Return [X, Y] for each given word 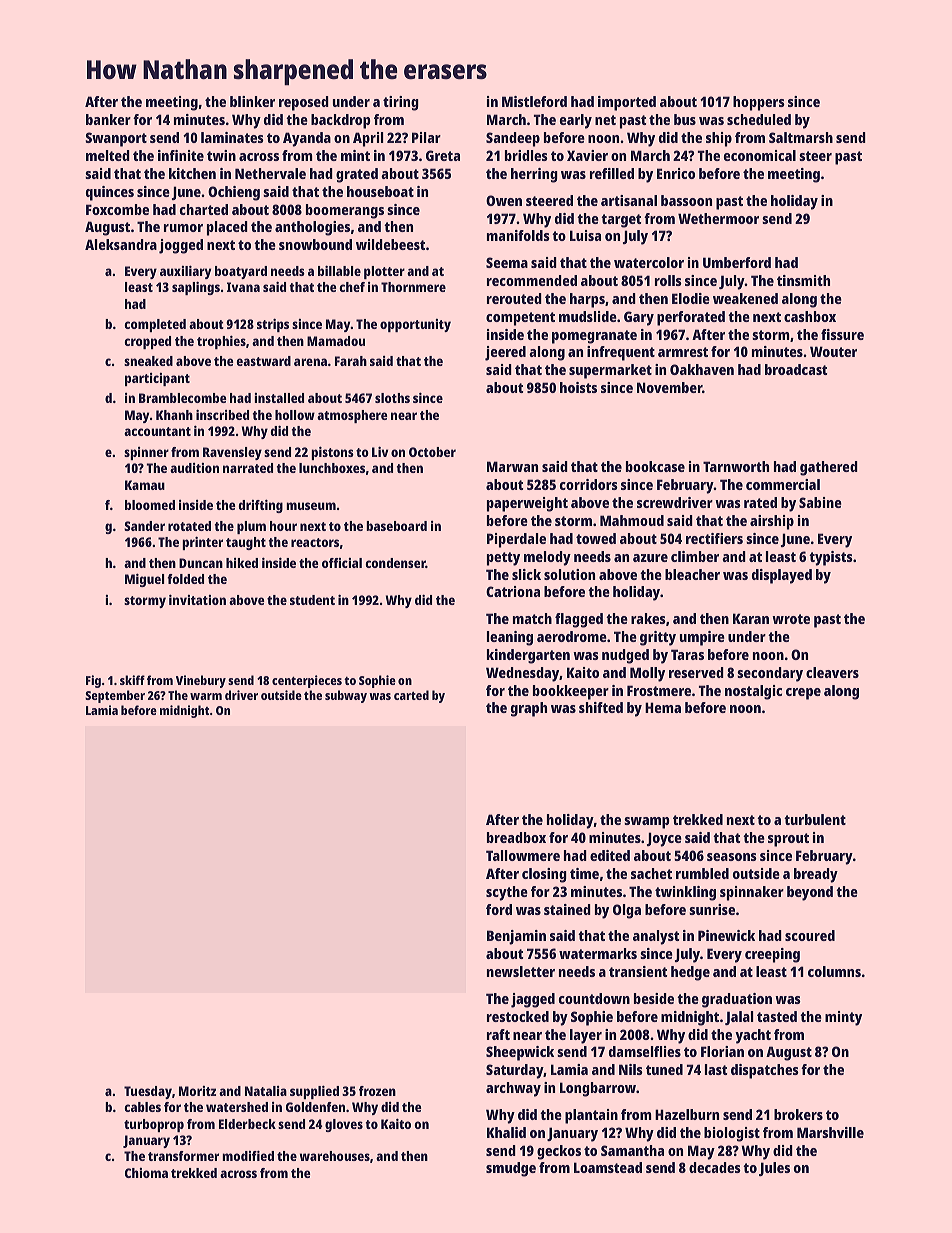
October [432, 452]
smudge [511, 1169]
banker [108, 119]
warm [206, 696]
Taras [687, 654]
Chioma [146, 1173]
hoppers [759, 103]
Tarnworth [736, 466]
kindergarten [528, 656]
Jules [774, 1169]
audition [194, 468]
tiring [401, 103]
